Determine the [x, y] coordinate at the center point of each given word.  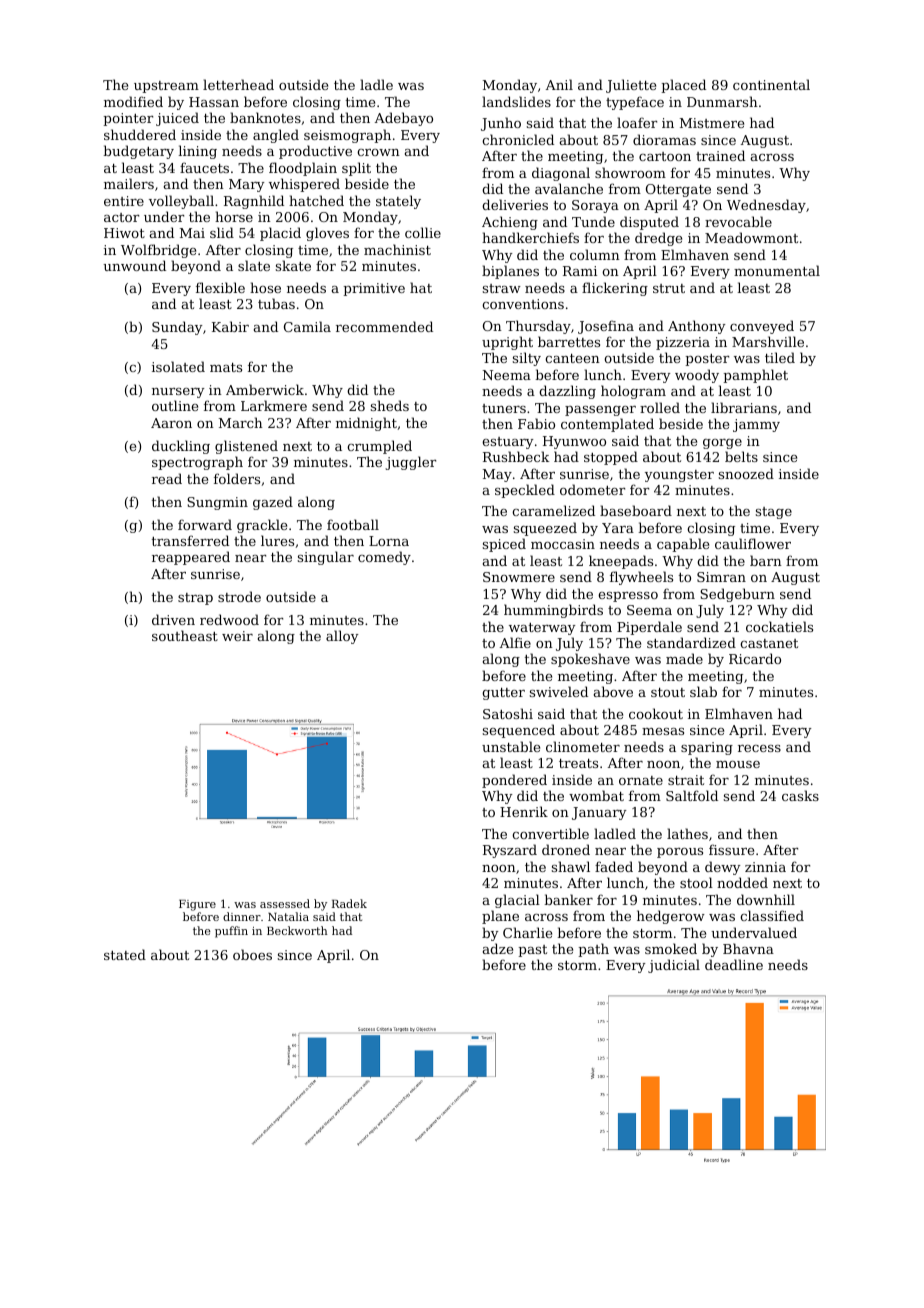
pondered [514, 781]
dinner [242, 916]
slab [703, 691]
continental [771, 84]
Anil [559, 84]
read [167, 478]
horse [234, 216]
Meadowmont [751, 237]
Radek [349, 903]
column [595, 254]
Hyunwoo [574, 442]
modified [133, 101]
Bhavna [748, 948]
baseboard [636, 510]
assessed [285, 903]
